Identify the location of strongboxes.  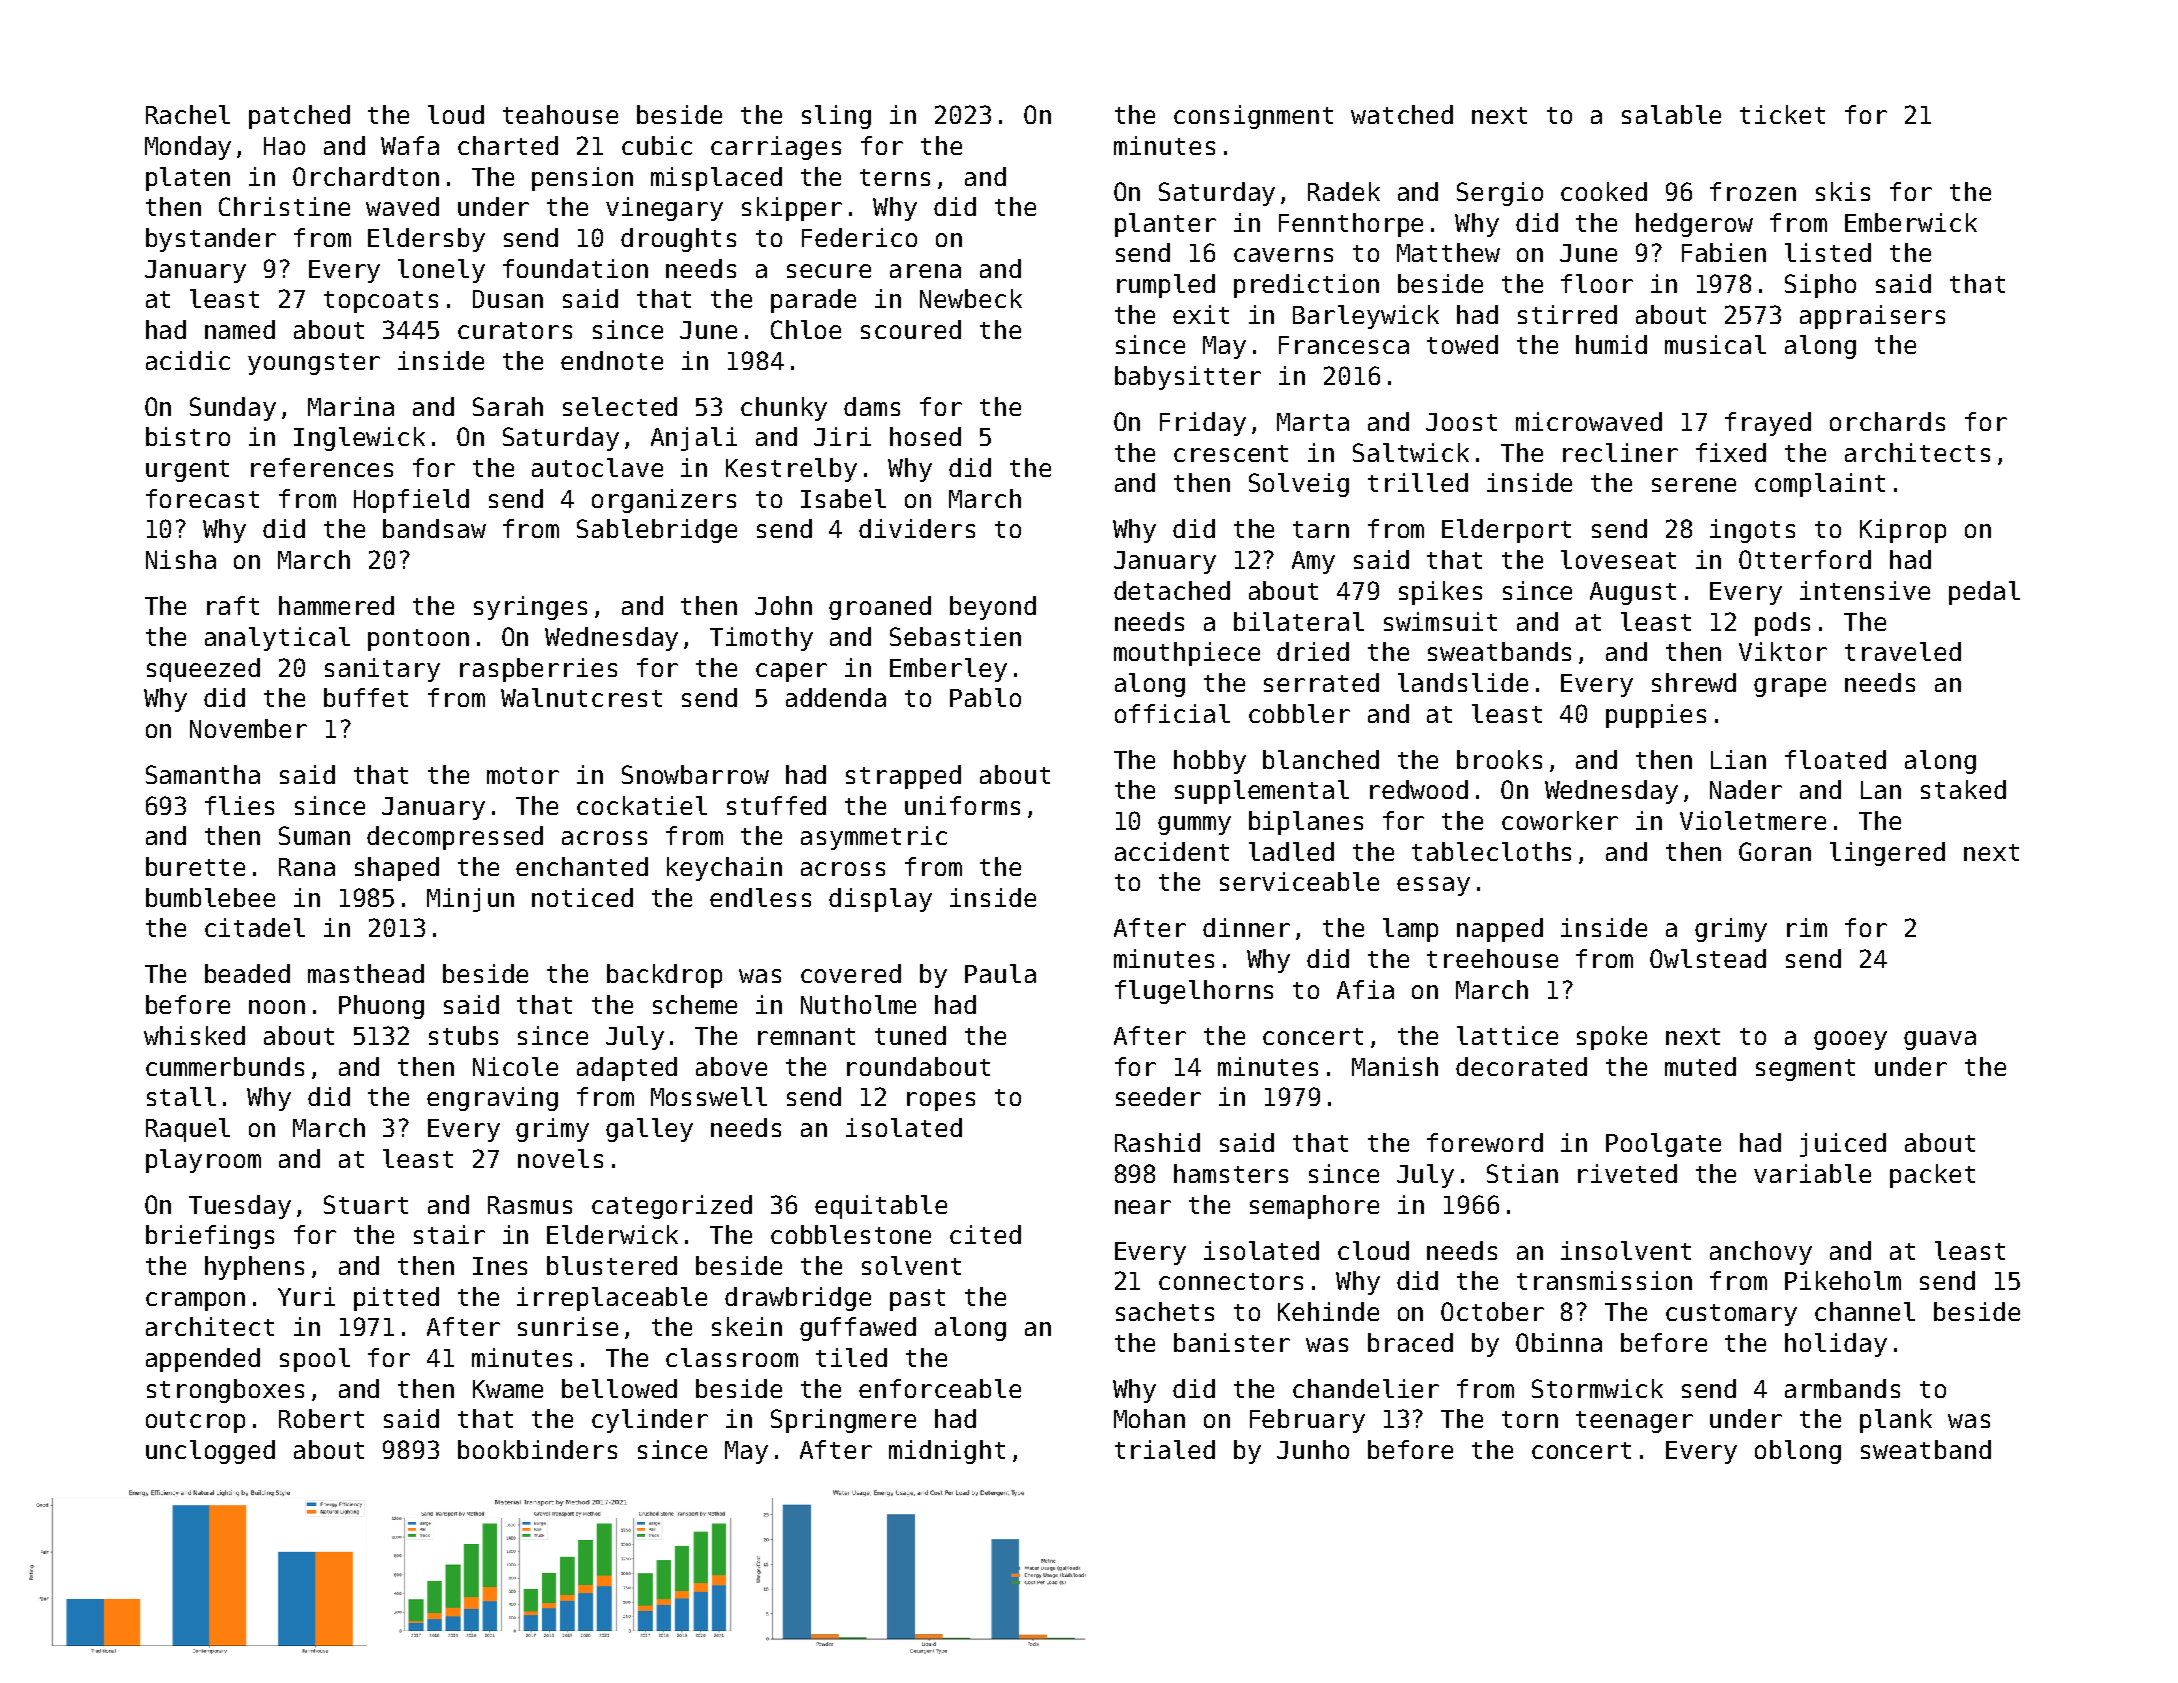
(225, 1391).
